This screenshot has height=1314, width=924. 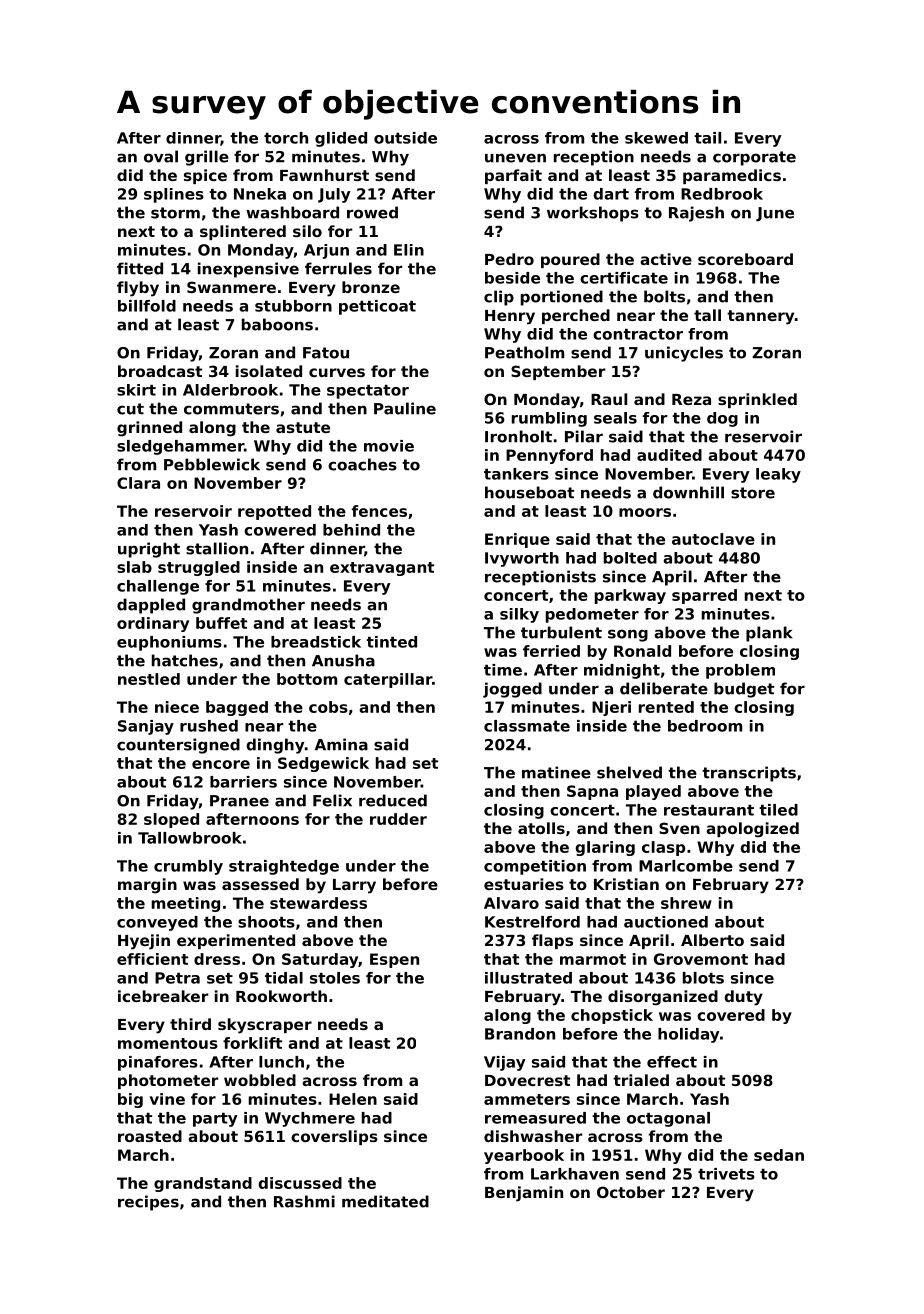 What do you see at coordinates (280, 530) in the screenshot?
I see `cowered` at bounding box center [280, 530].
